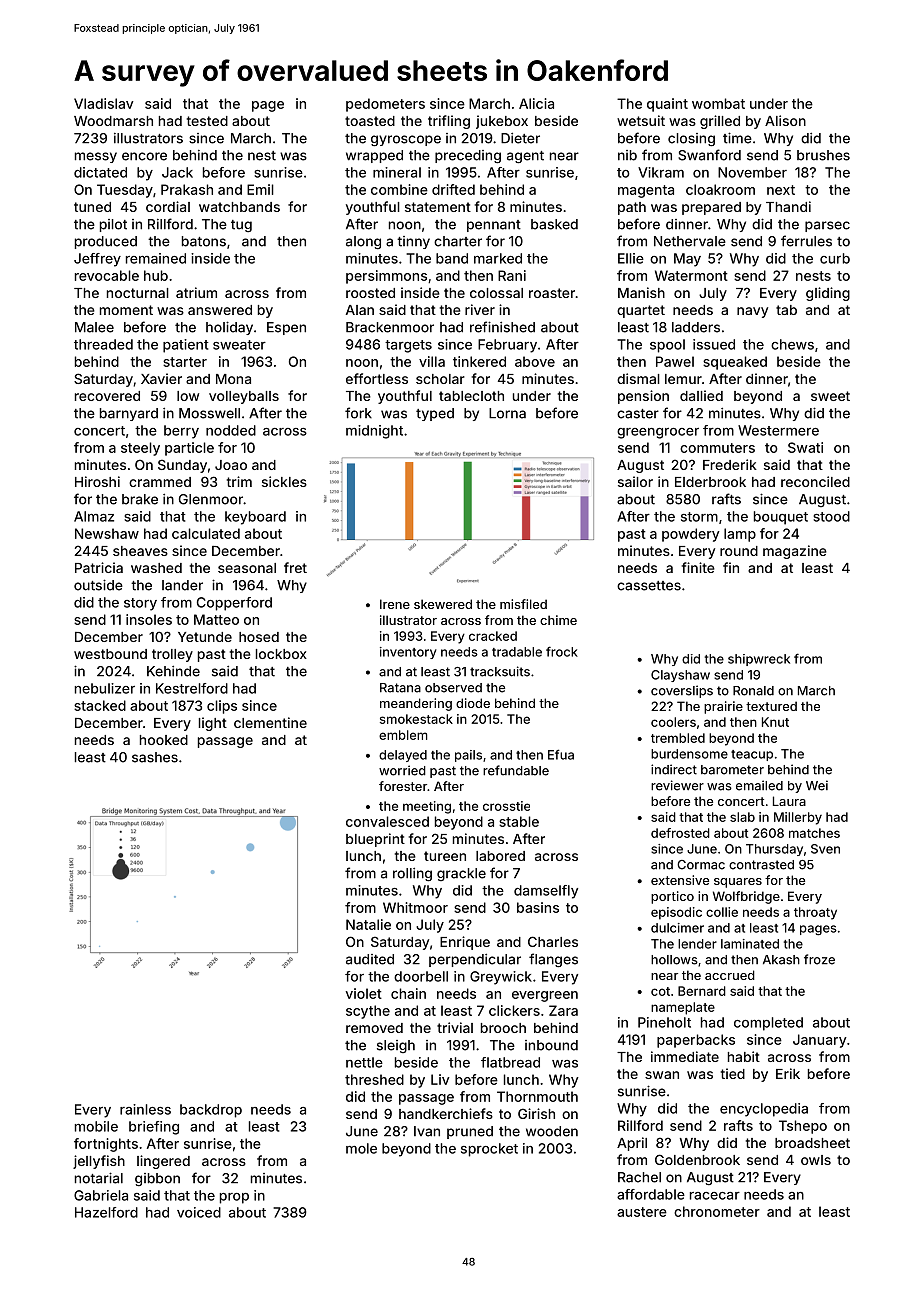  What do you see at coordinates (711, 208) in the page?
I see `prepared` at bounding box center [711, 208].
